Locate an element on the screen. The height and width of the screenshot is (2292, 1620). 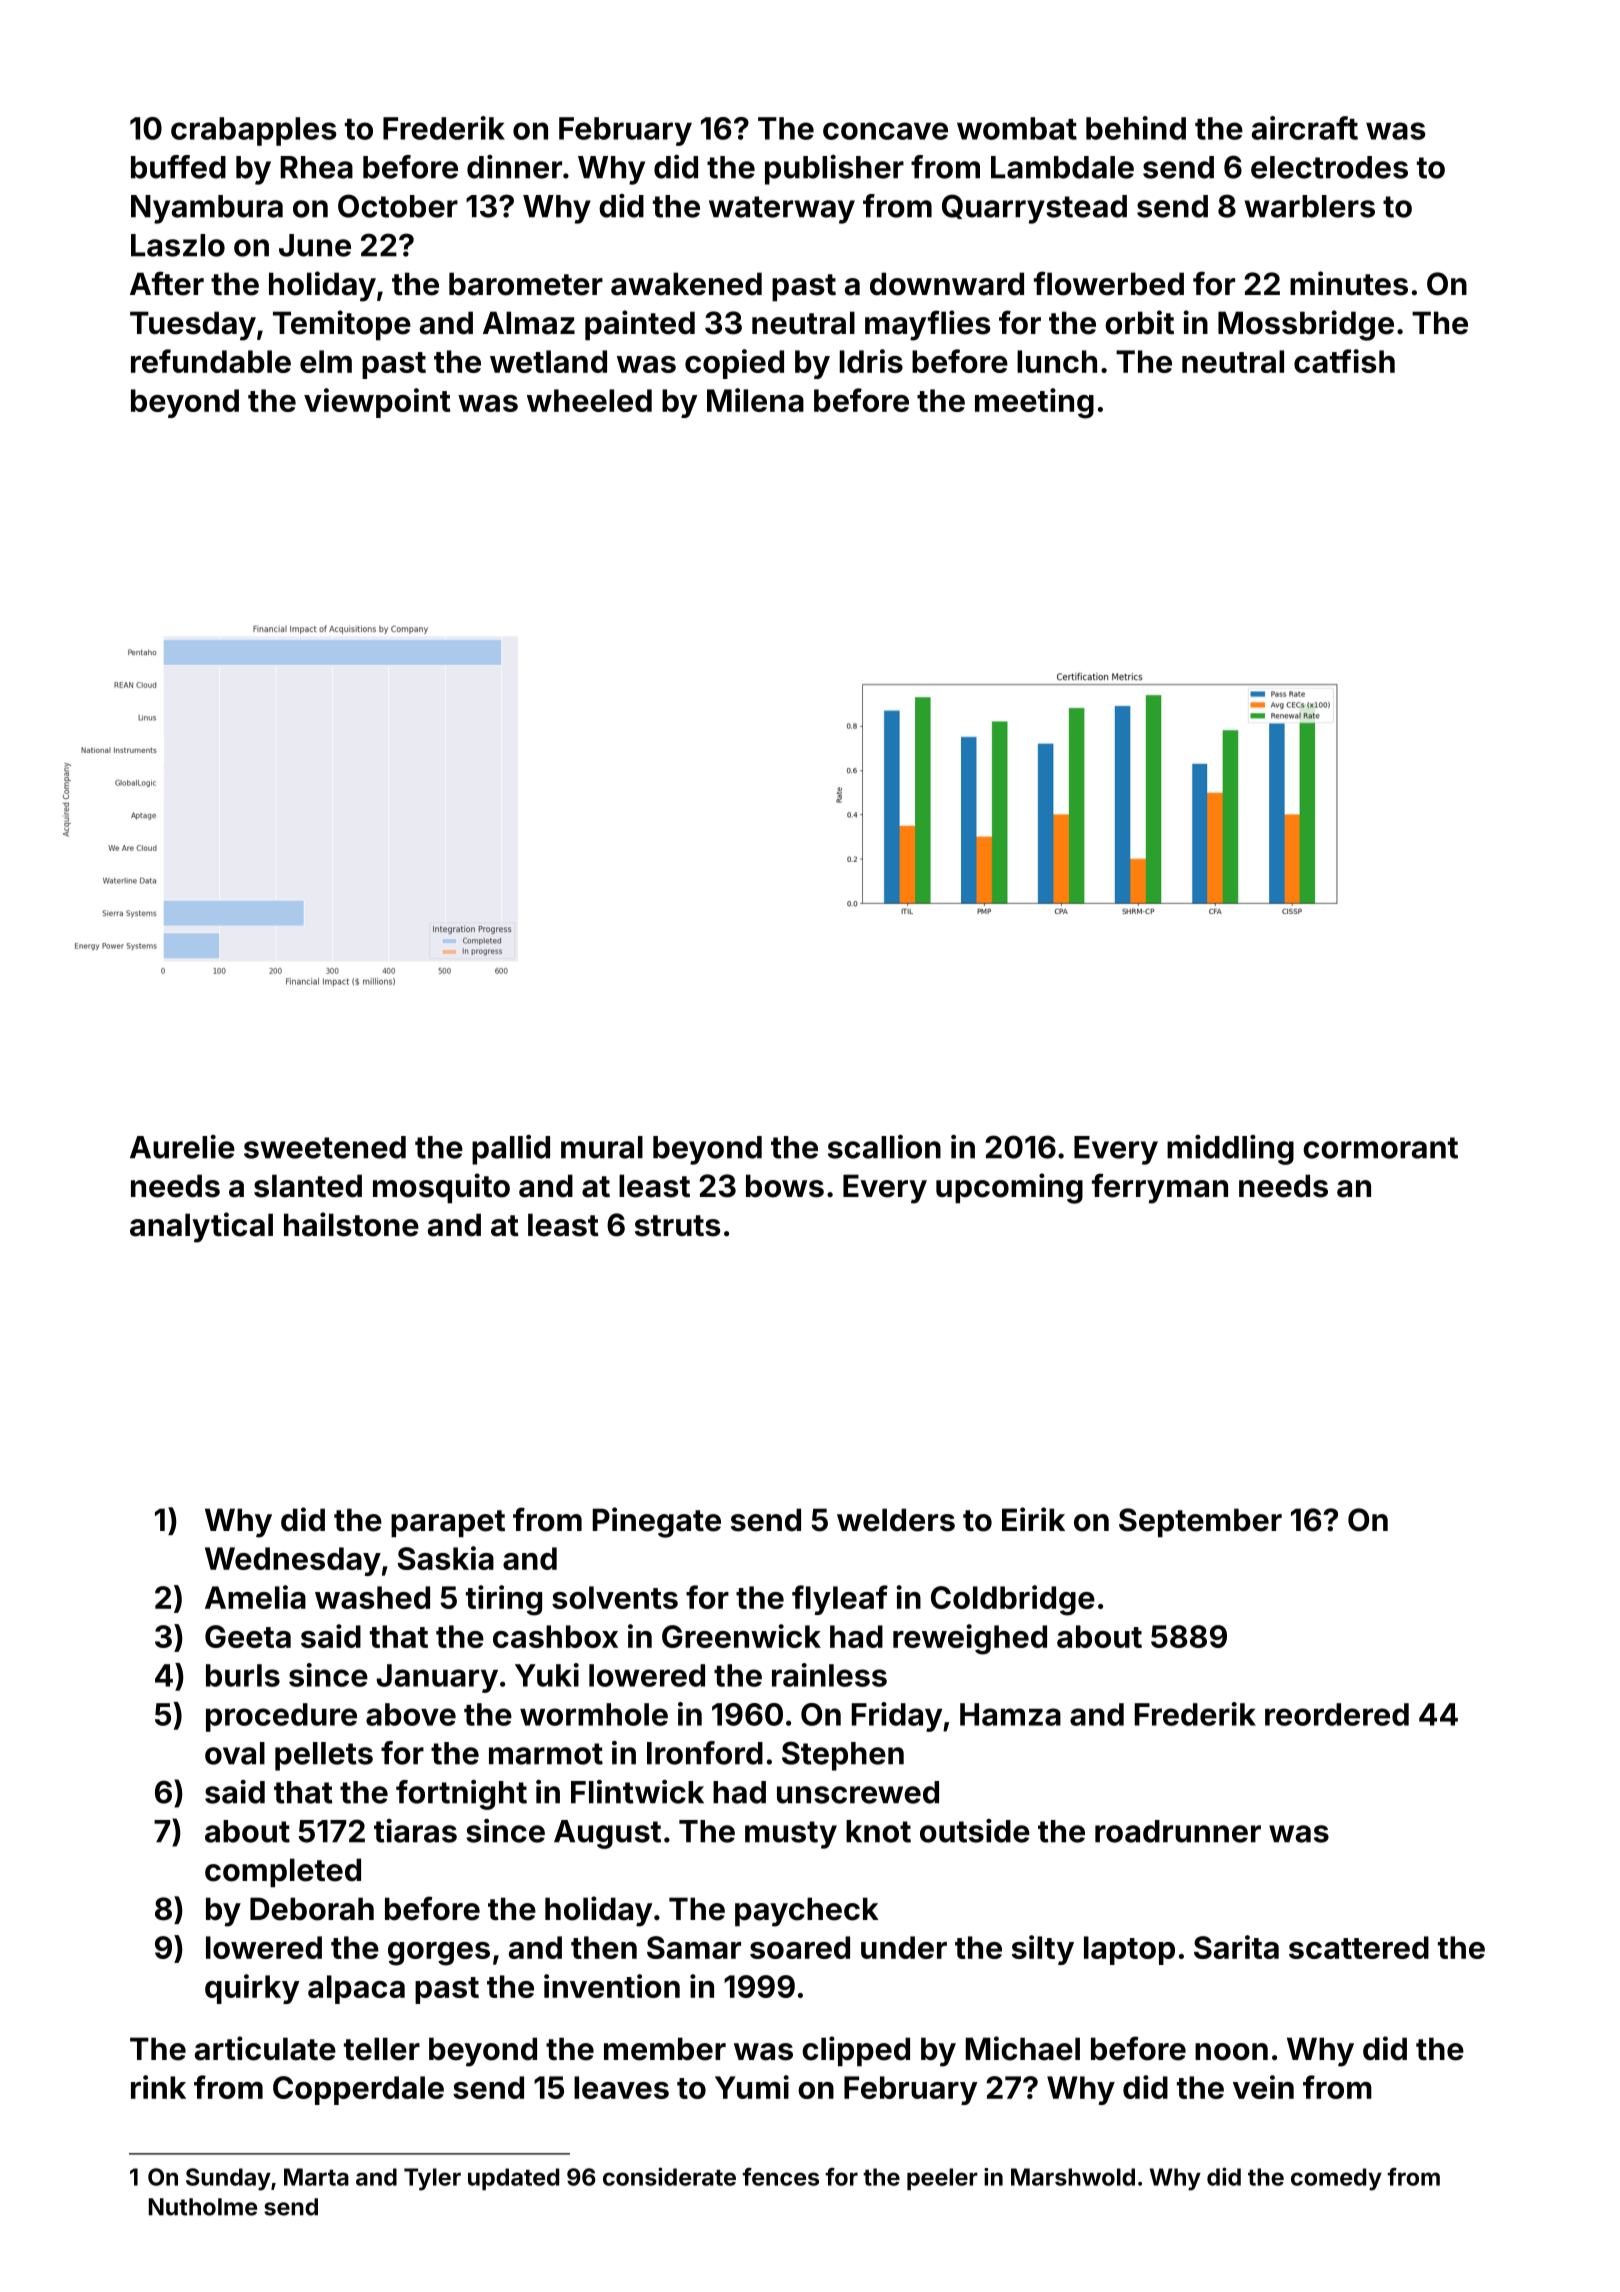
crabapples is located at coordinates (253, 131).
